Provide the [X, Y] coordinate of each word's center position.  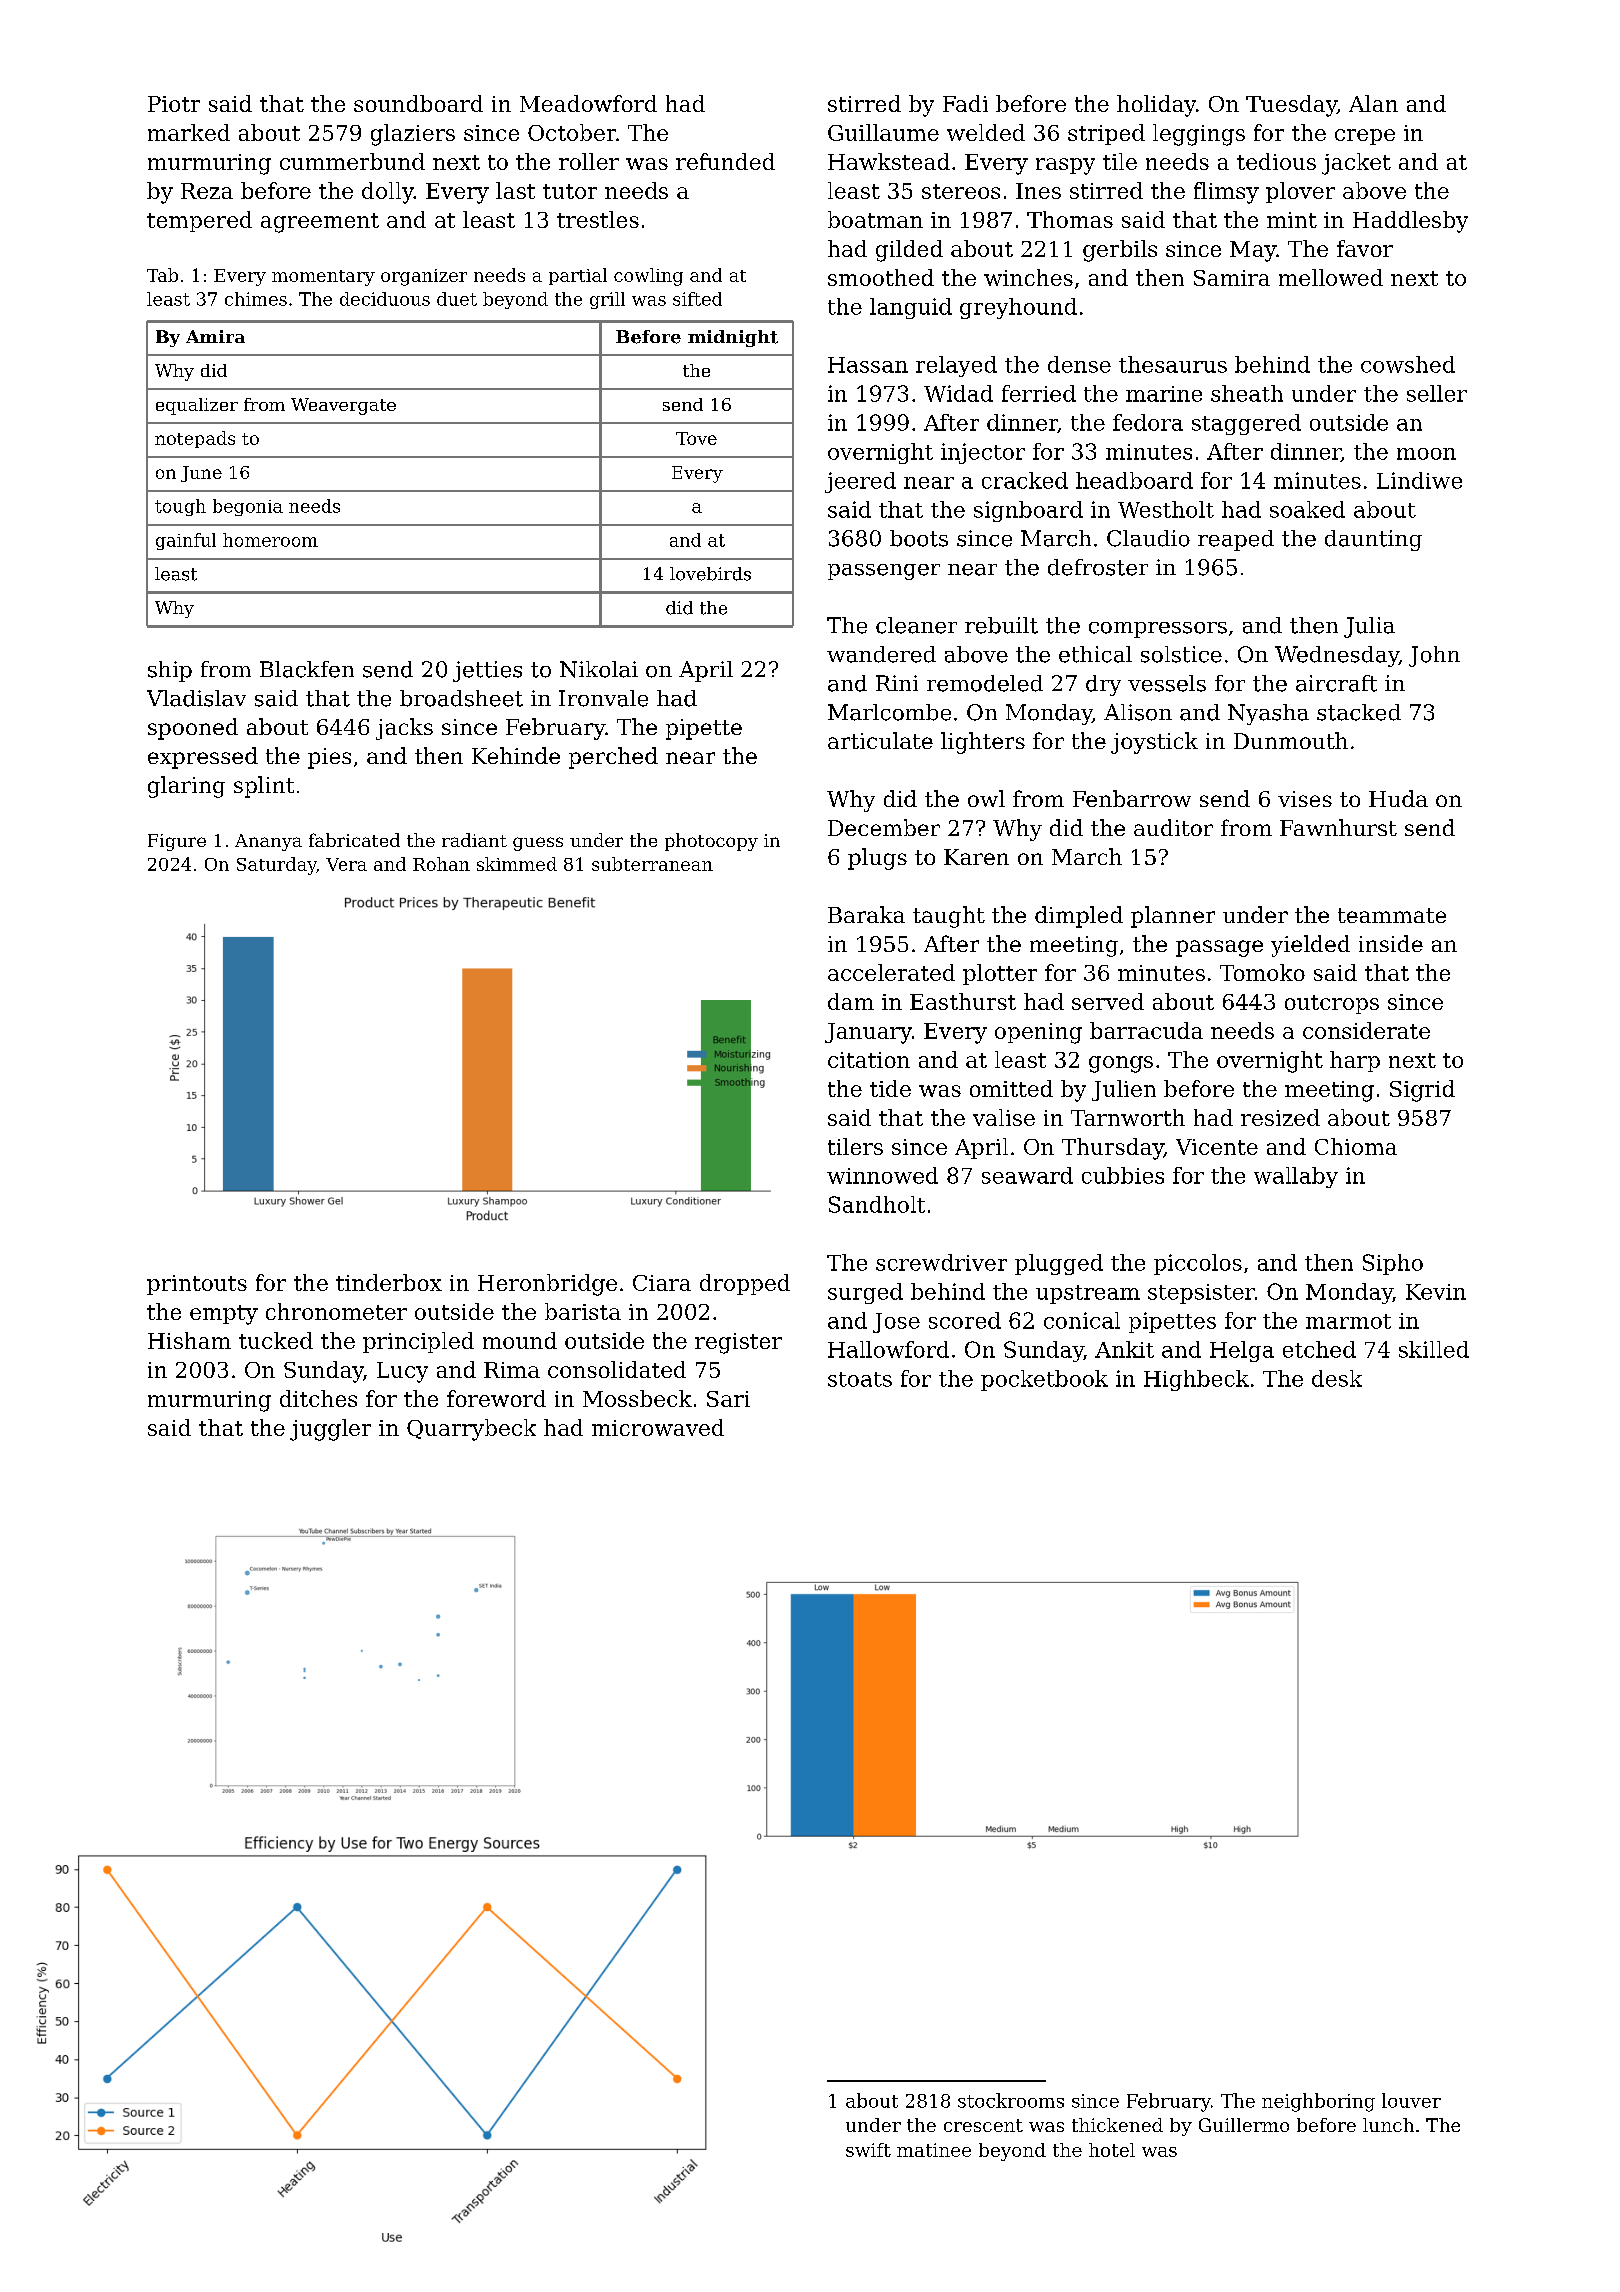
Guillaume [883, 132]
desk [1337, 1378]
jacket [1356, 164]
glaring [186, 787]
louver [1411, 2100]
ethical [1095, 654]
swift [868, 2150]
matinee [934, 2150]
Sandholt [877, 1204]
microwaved [658, 1427]
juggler [330, 1430]
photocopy [711, 842]
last [515, 190]
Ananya [268, 842]
